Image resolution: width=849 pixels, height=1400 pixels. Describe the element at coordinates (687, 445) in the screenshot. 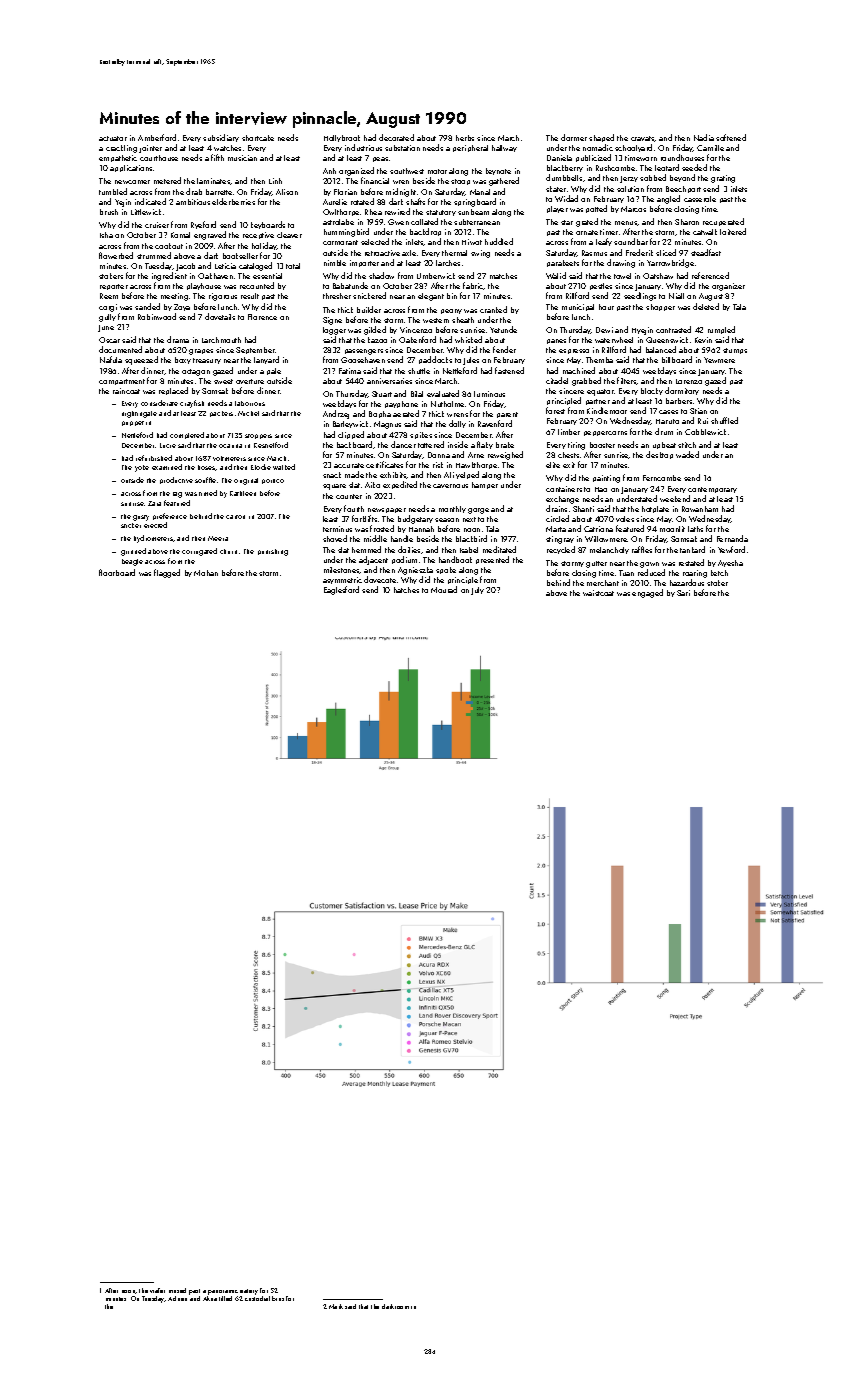

I see `stitch` at that location.
